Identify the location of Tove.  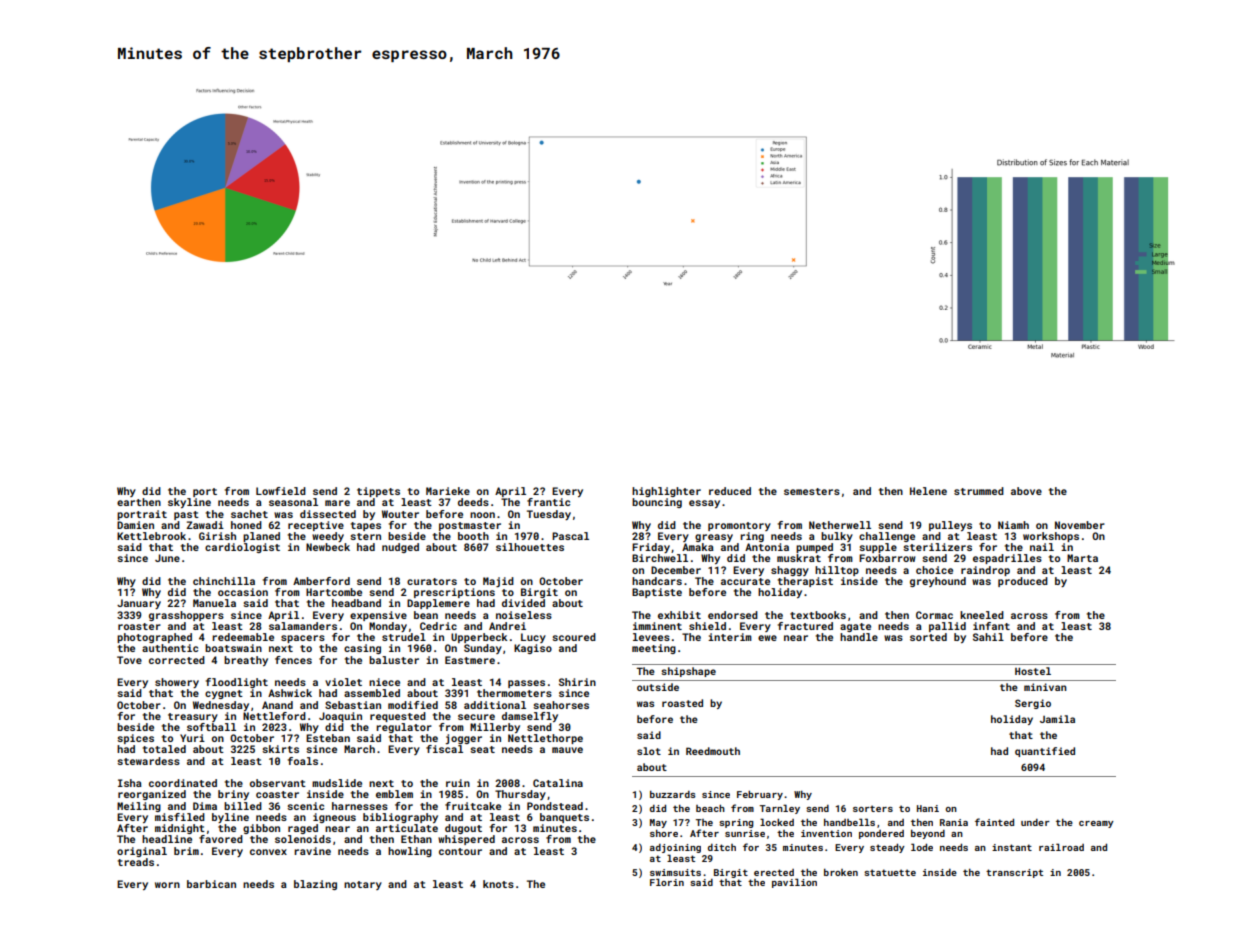
(129, 660).
